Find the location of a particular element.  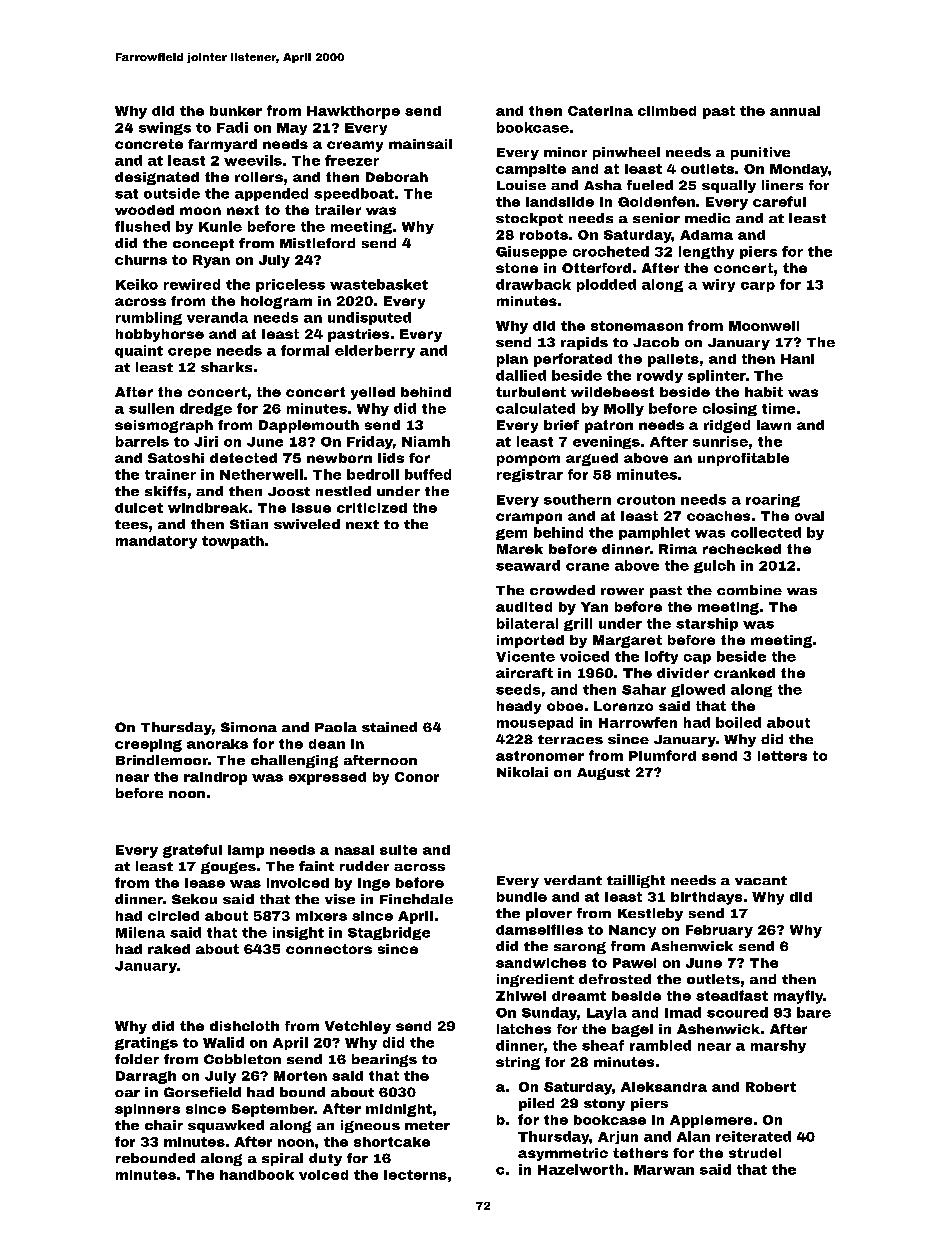

Niamh is located at coordinates (426, 441).
